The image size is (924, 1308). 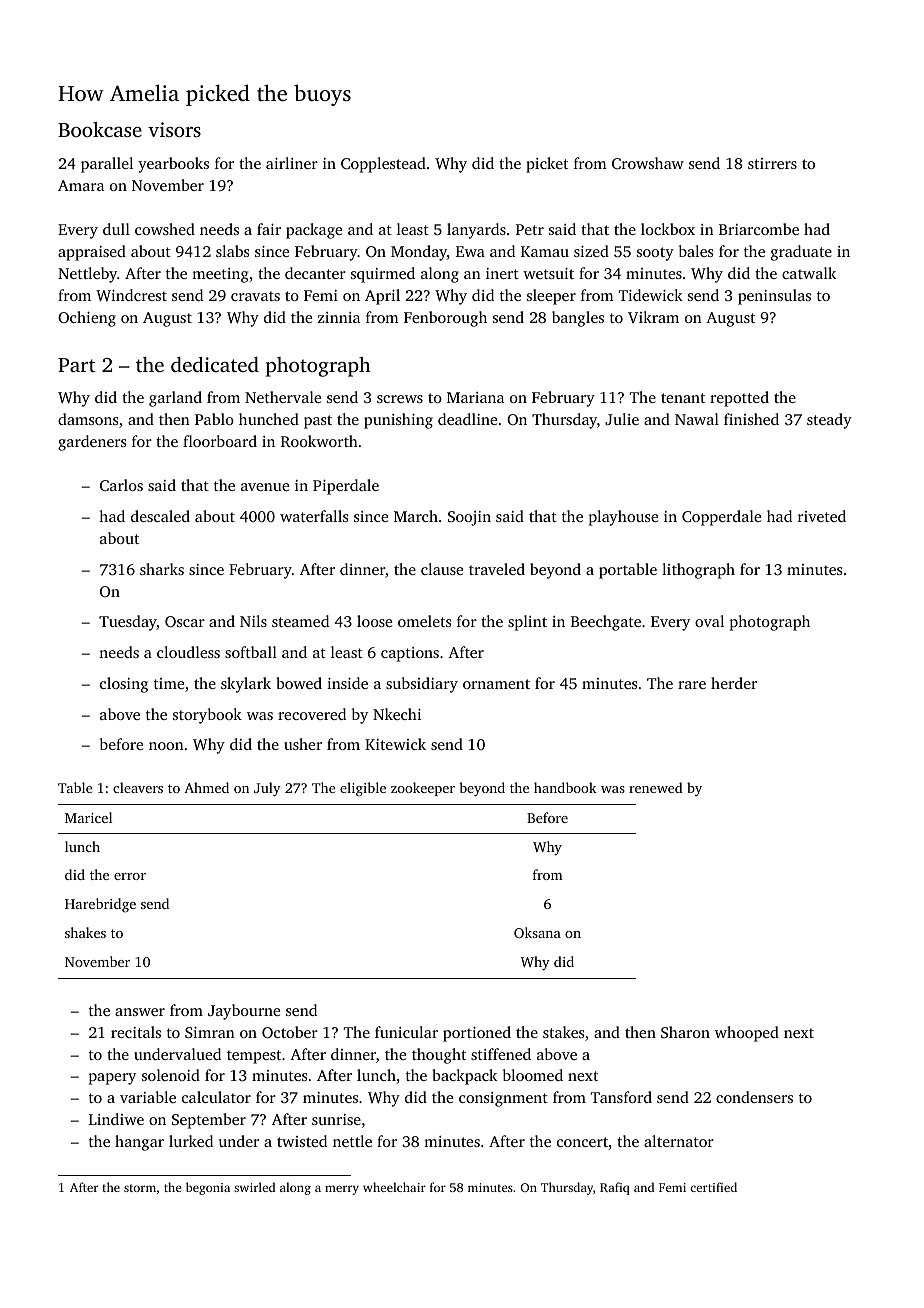 I want to click on wheelchair, so click(x=394, y=1187).
